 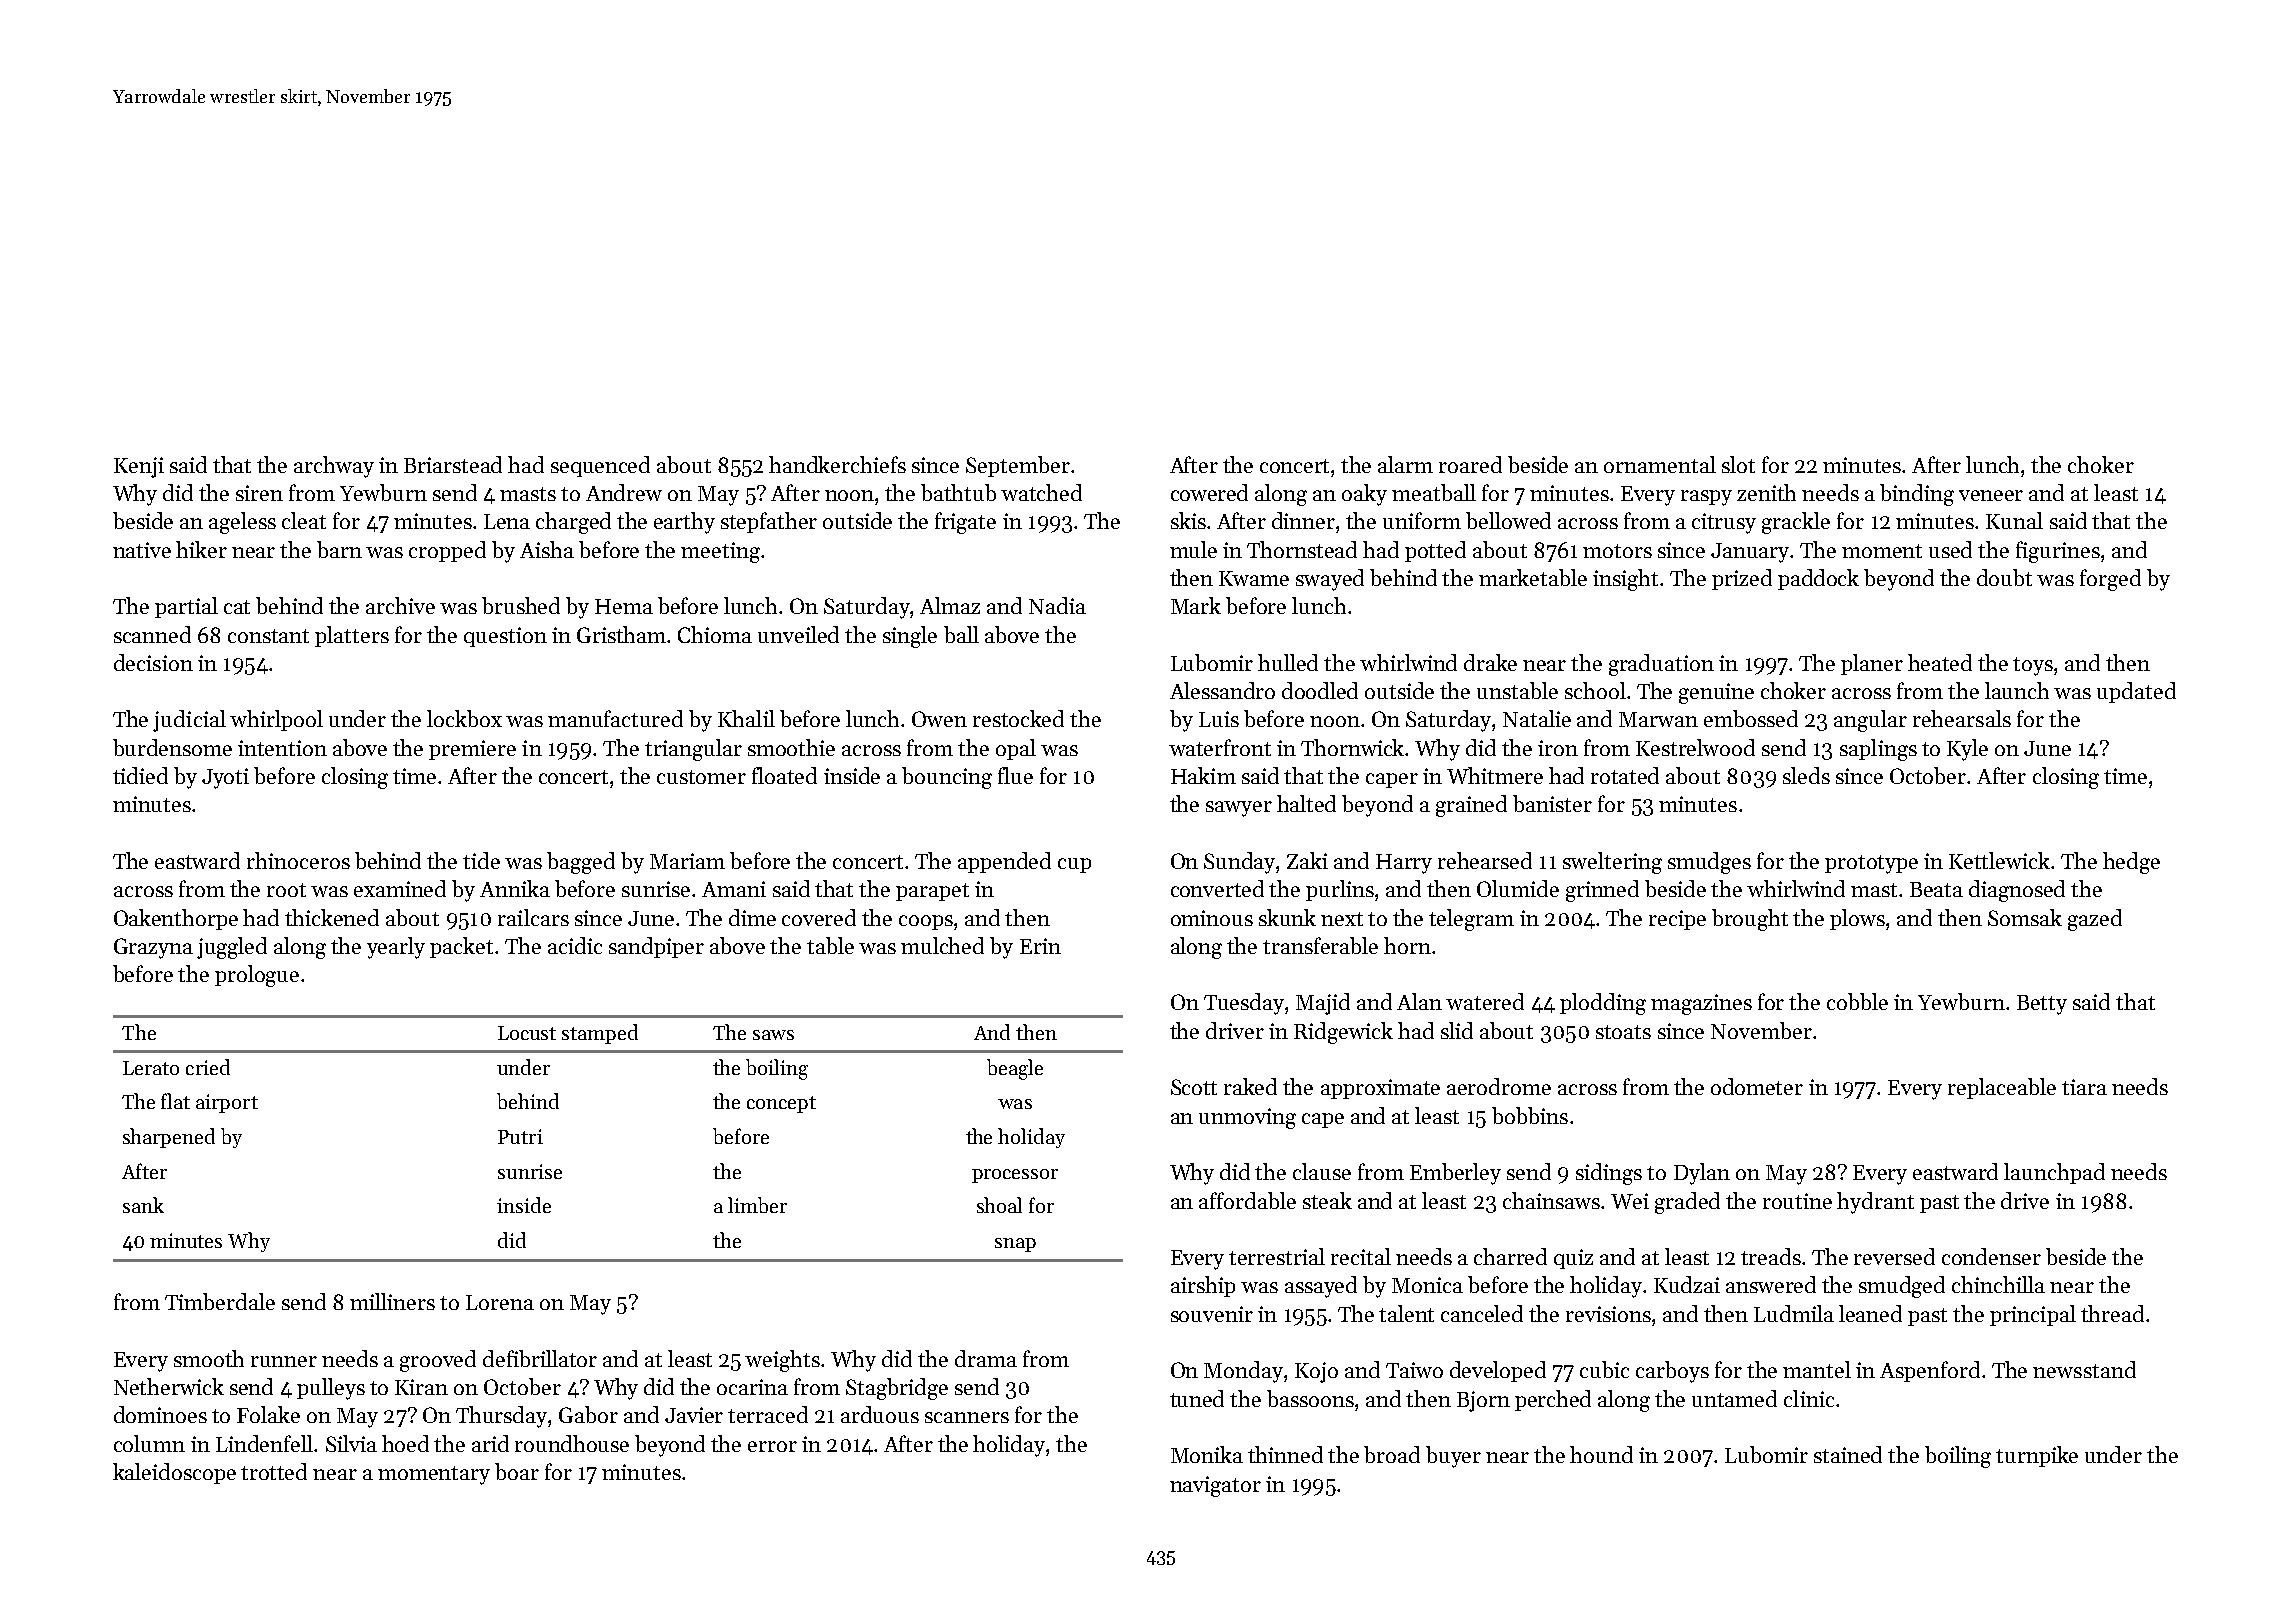 I want to click on Briarstead, so click(x=453, y=464).
